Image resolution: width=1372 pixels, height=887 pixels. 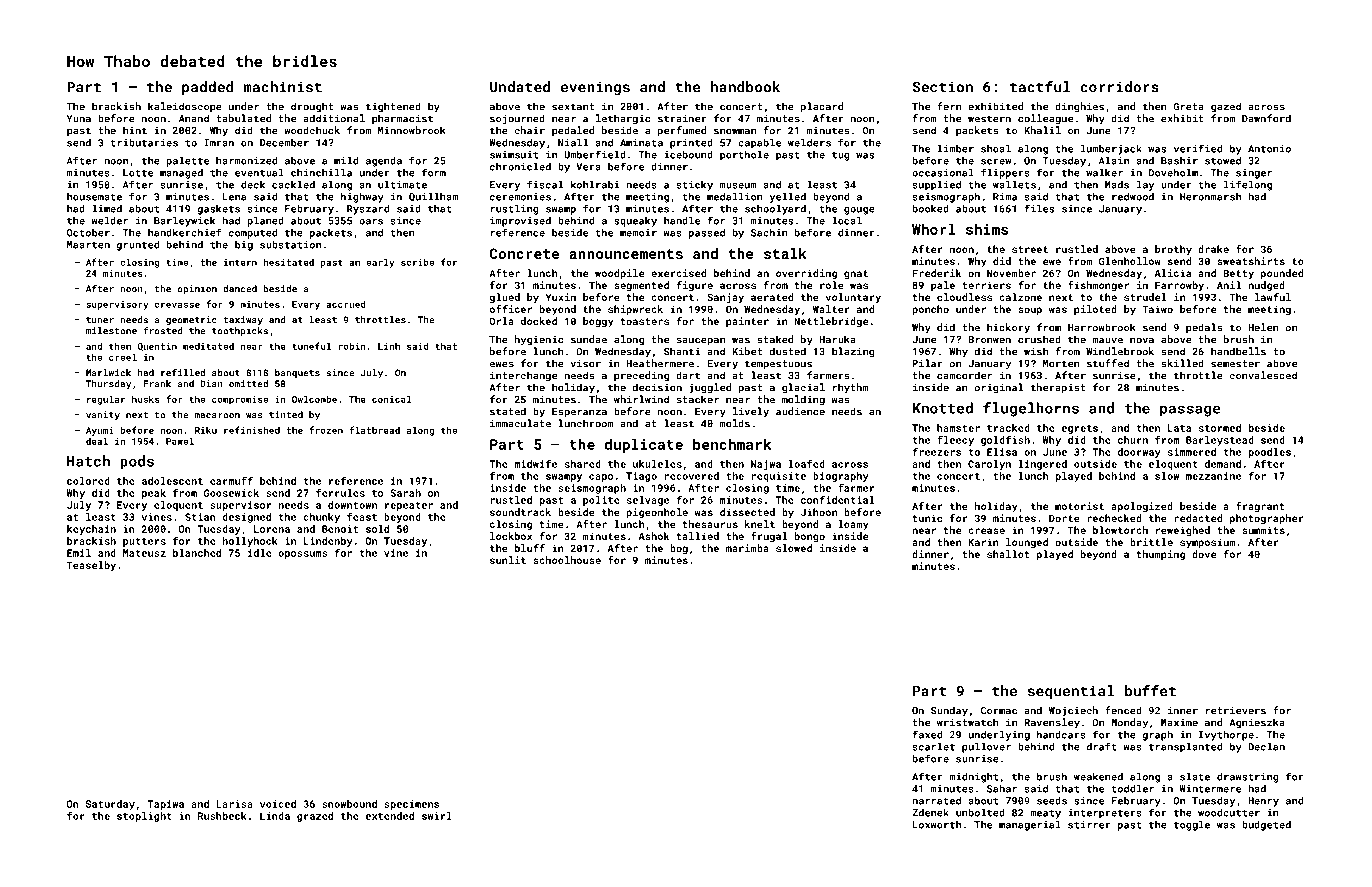 I want to click on specimens, so click(x=411, y=805).
